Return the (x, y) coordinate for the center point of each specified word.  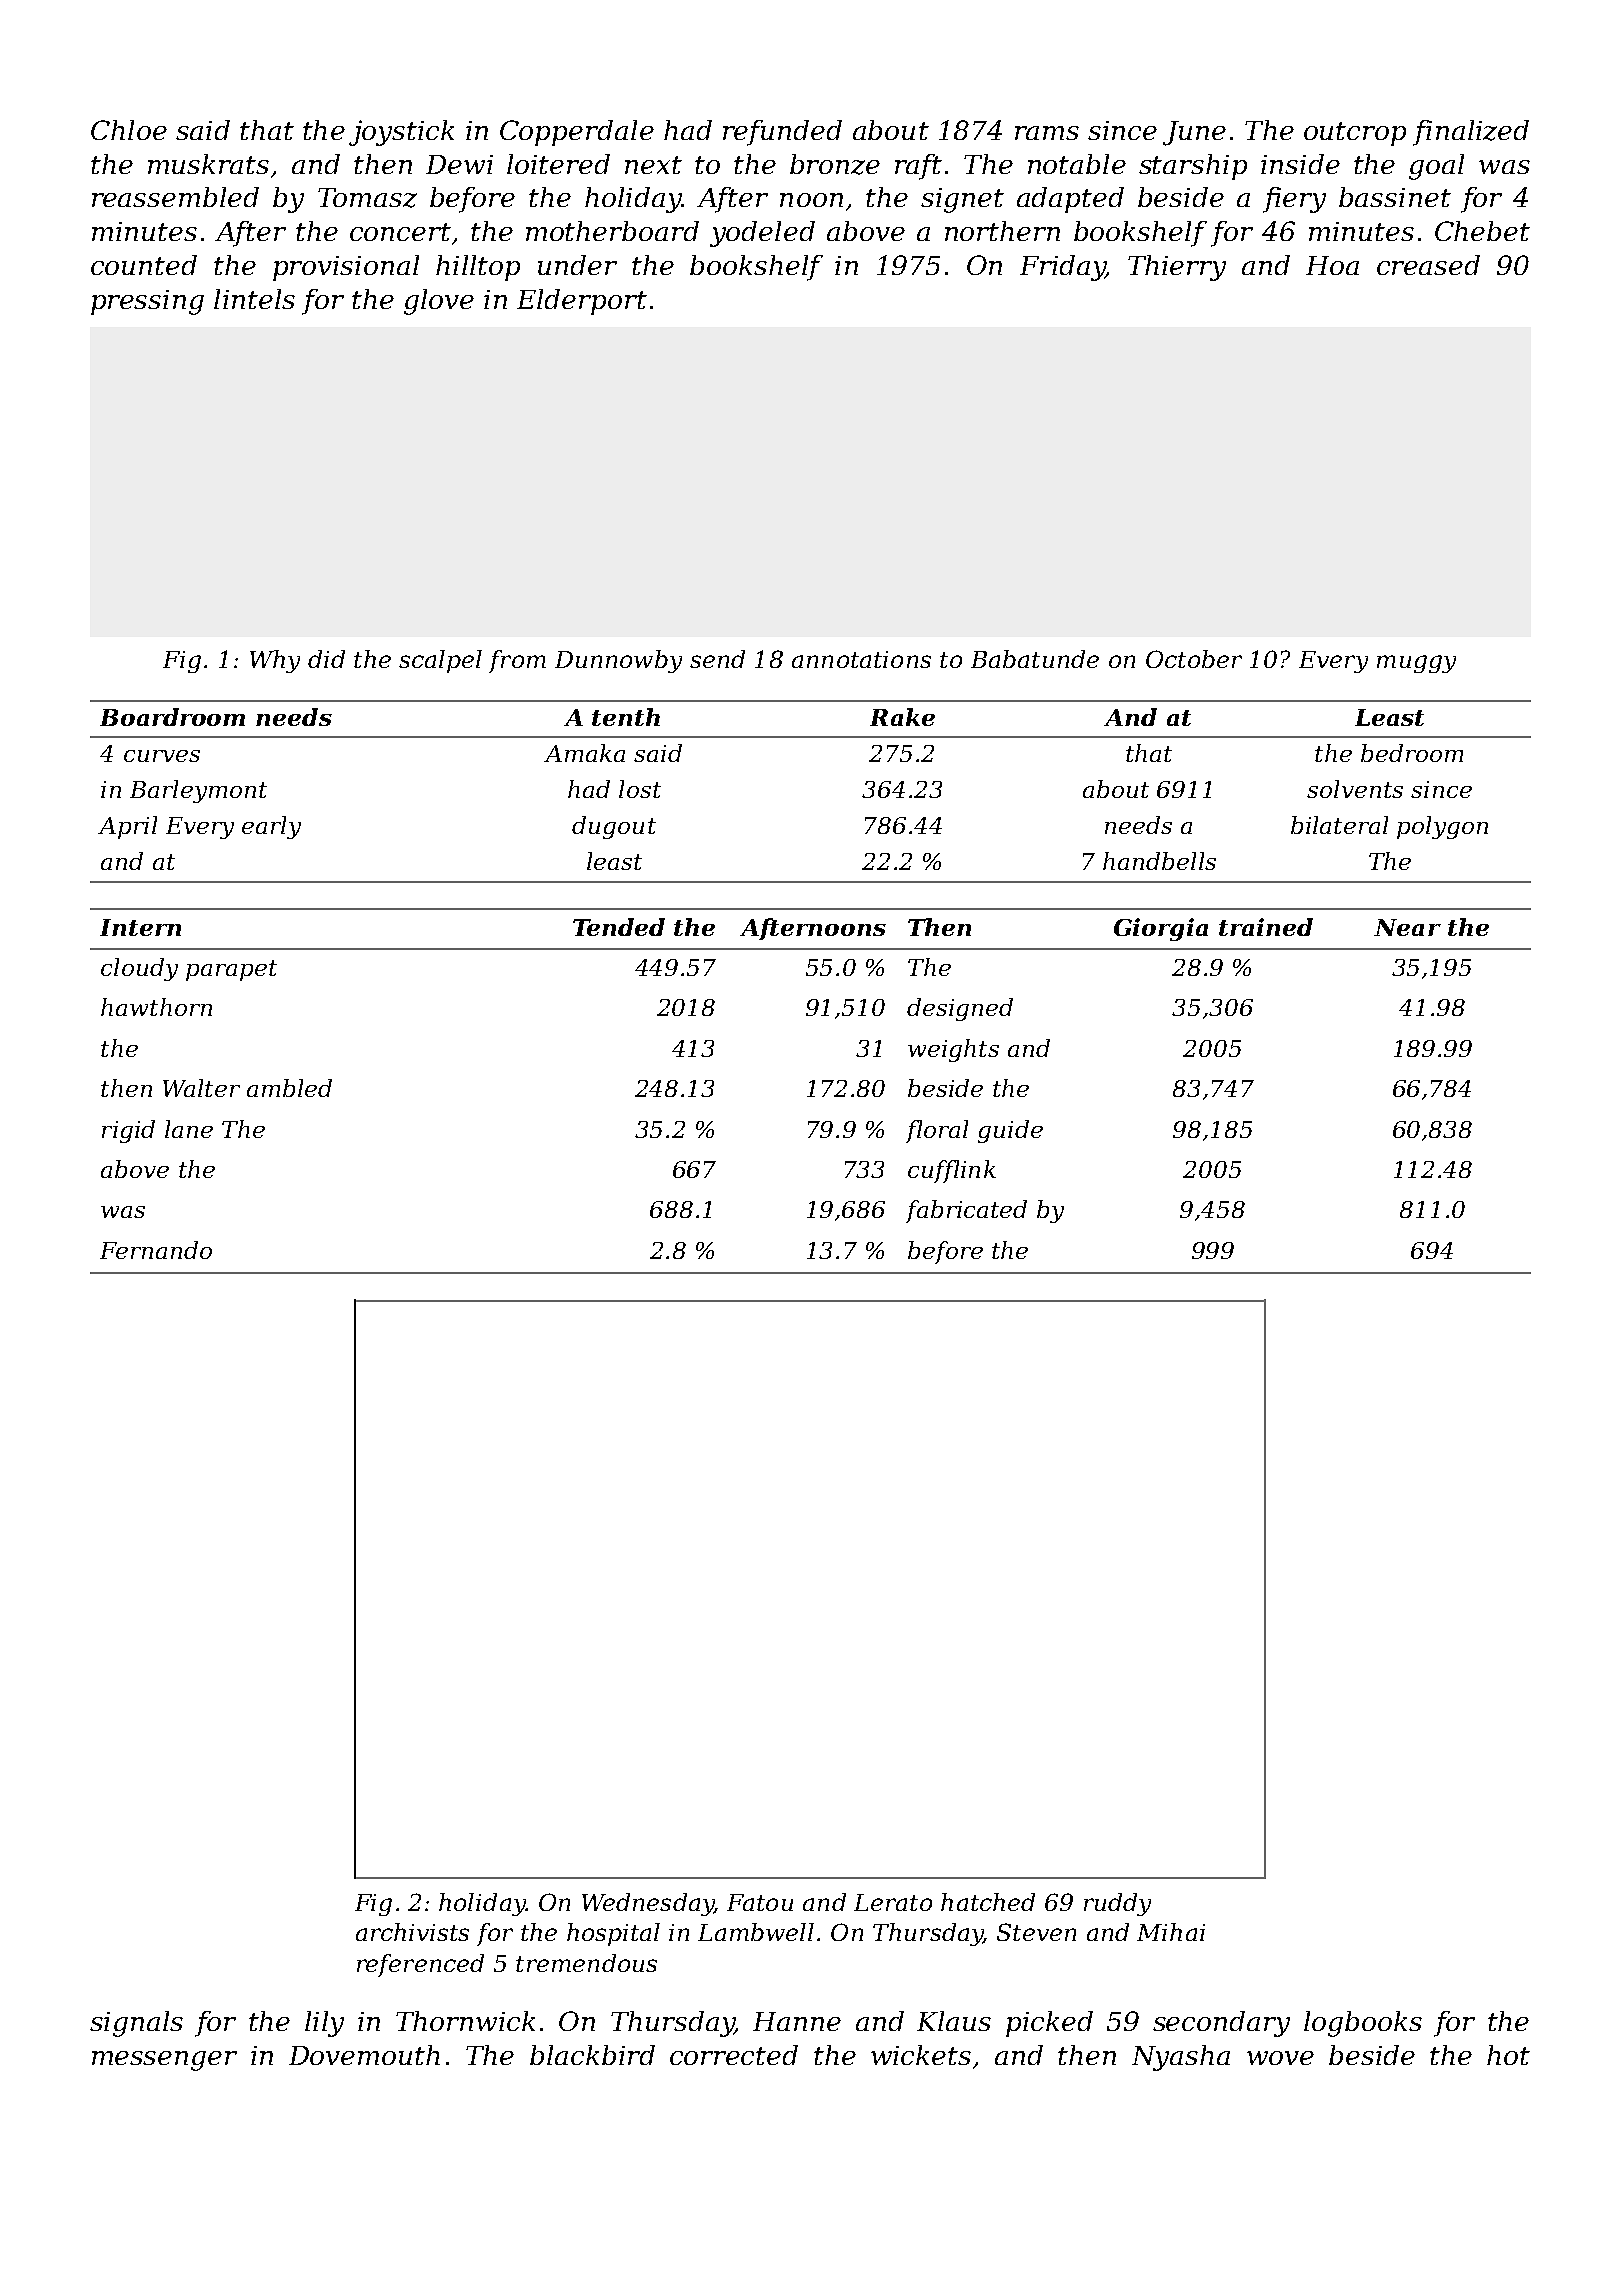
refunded (782, 133)
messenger (164, 2061)
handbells (1159, 861)
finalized (1471, 133)
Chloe (129, 130)
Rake (902, 717)
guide (1010, 1131)
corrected (734, 2055)
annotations (861, 659)
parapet (231, 970)
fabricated (966, 1211)
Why (275, 661)
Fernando (156, 1250)
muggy (1416, 664)
